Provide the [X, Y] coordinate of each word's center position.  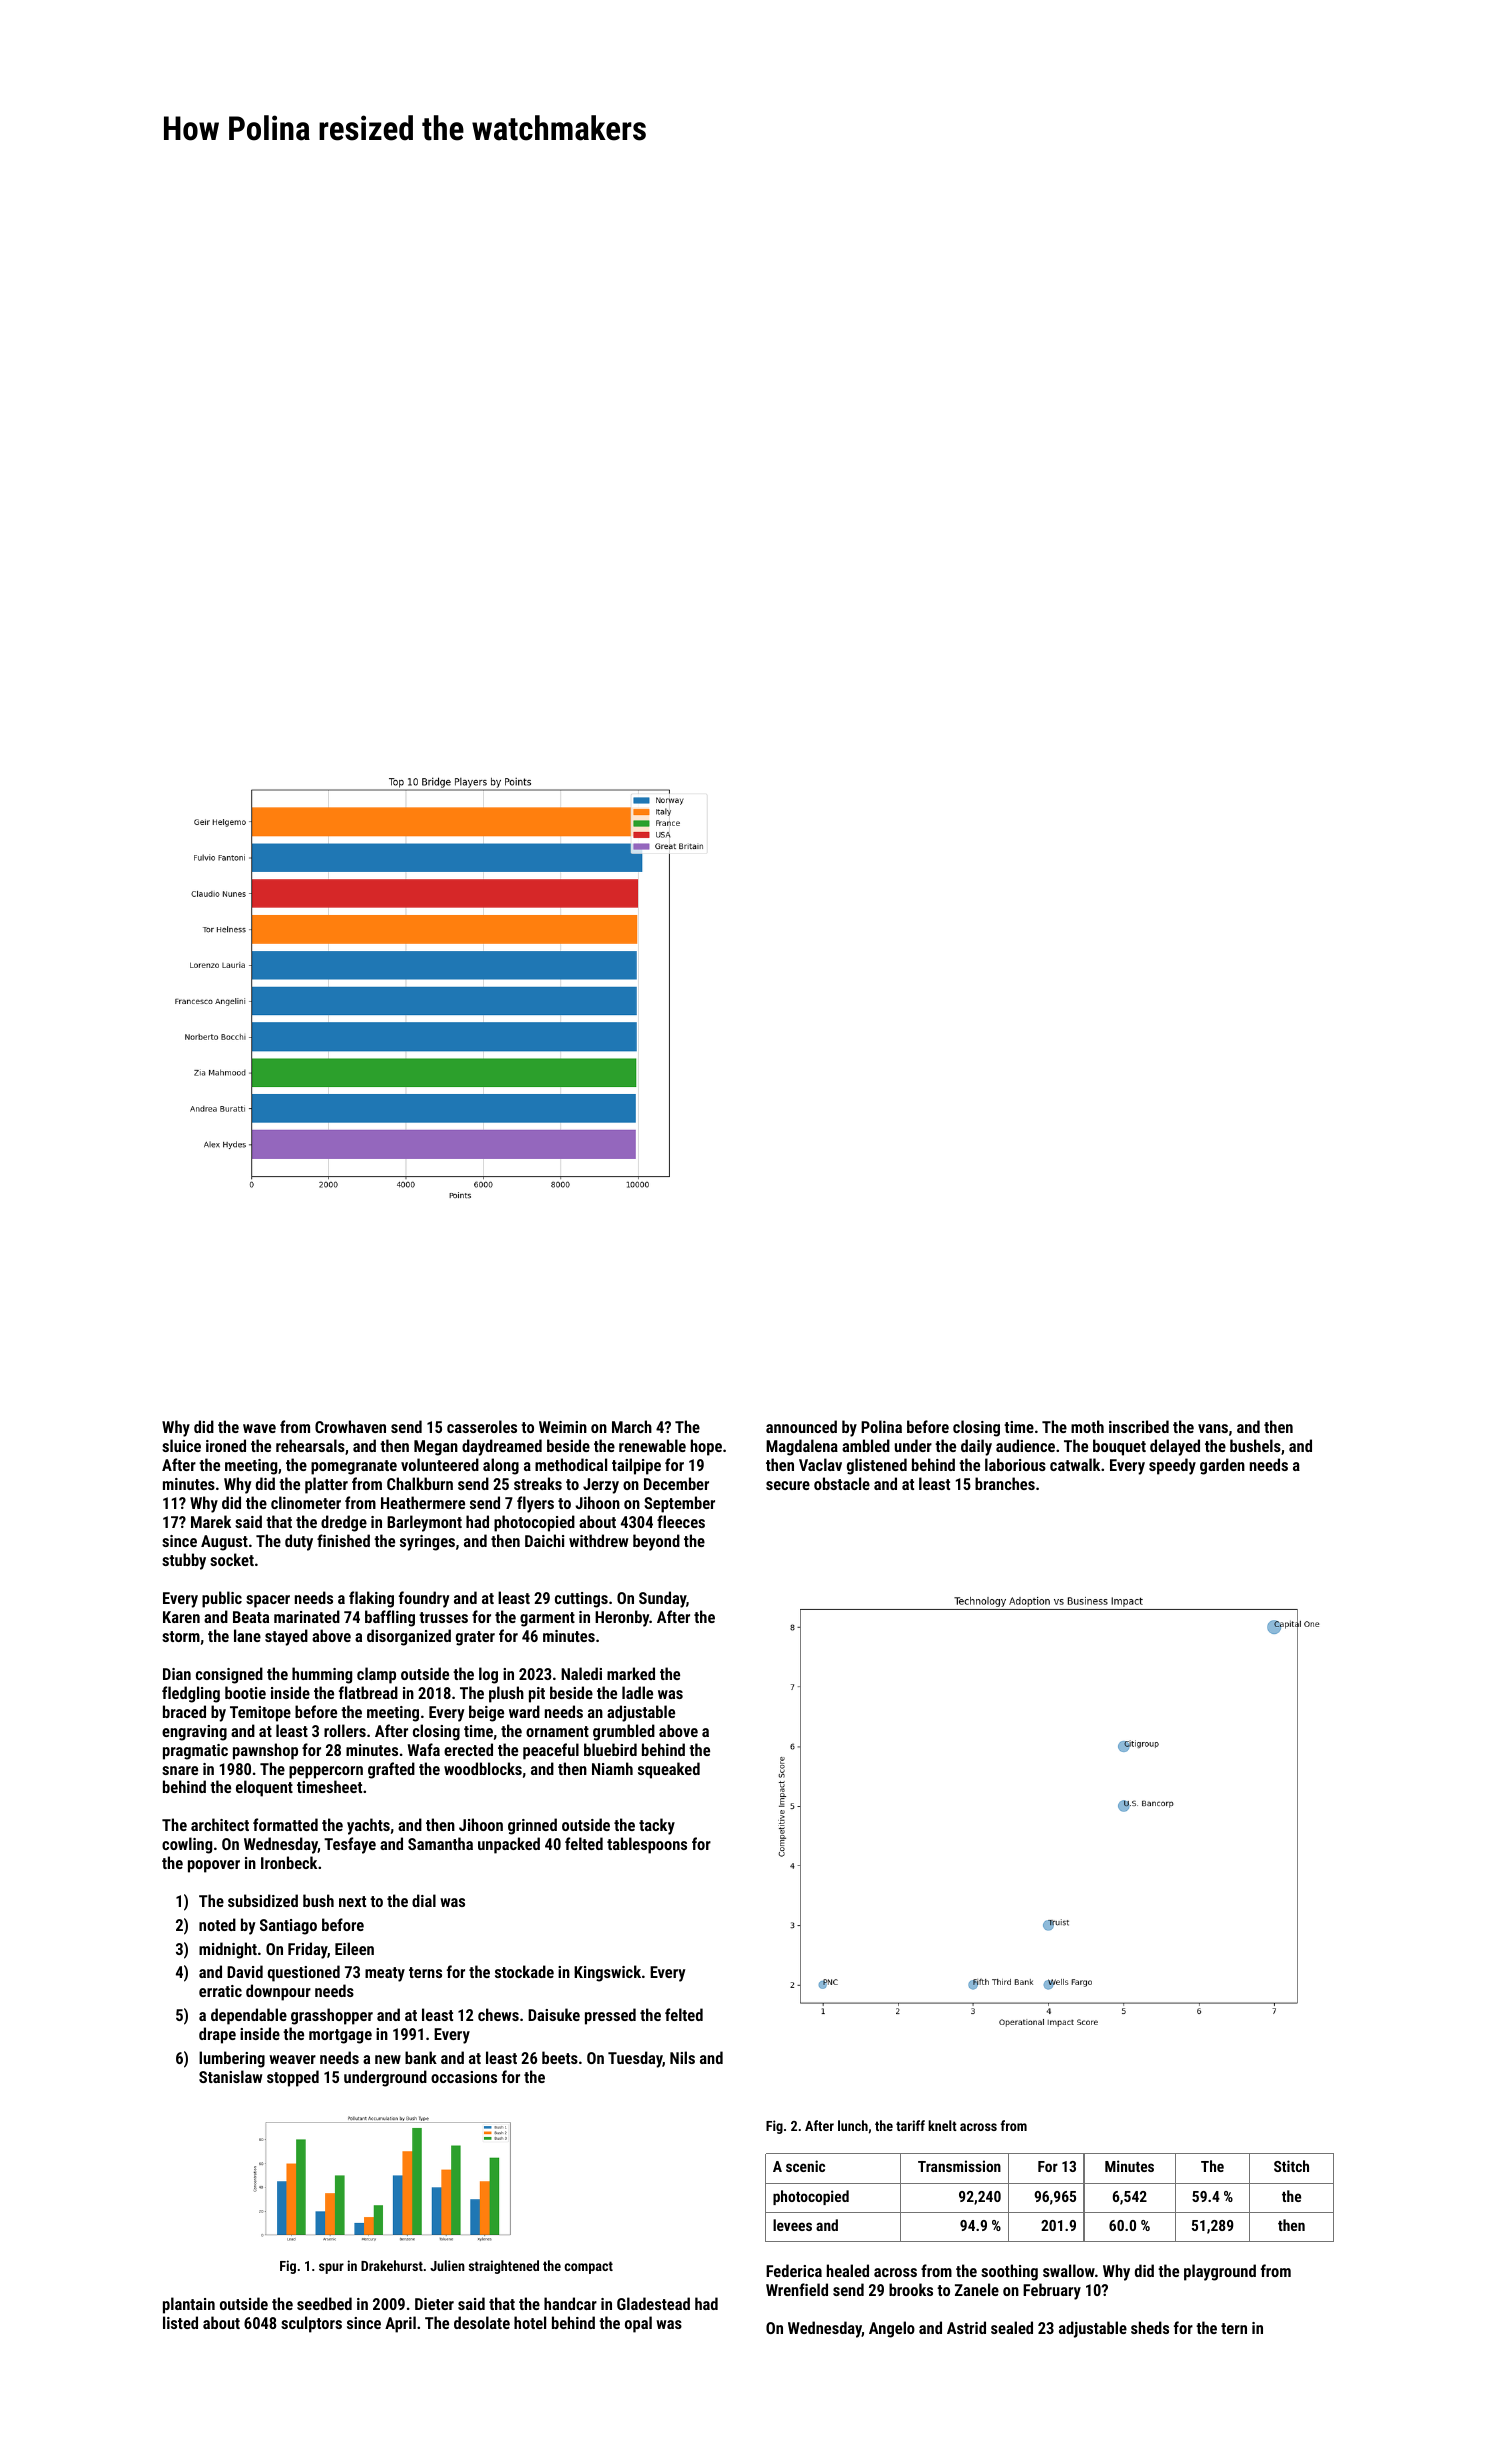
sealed [1012, 2327]
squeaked [669, 1770]
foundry [424, 1599]
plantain [189, 2305]
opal [638, 2324]
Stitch [1291, 2166]
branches [1005, 1483]
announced [801, 1426]
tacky [657, 1826]
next [352, 1901]
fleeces [681, 1521]
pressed [610, 2016]
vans [1213, 1428]
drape [217, 2035]
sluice [181, 1445]
